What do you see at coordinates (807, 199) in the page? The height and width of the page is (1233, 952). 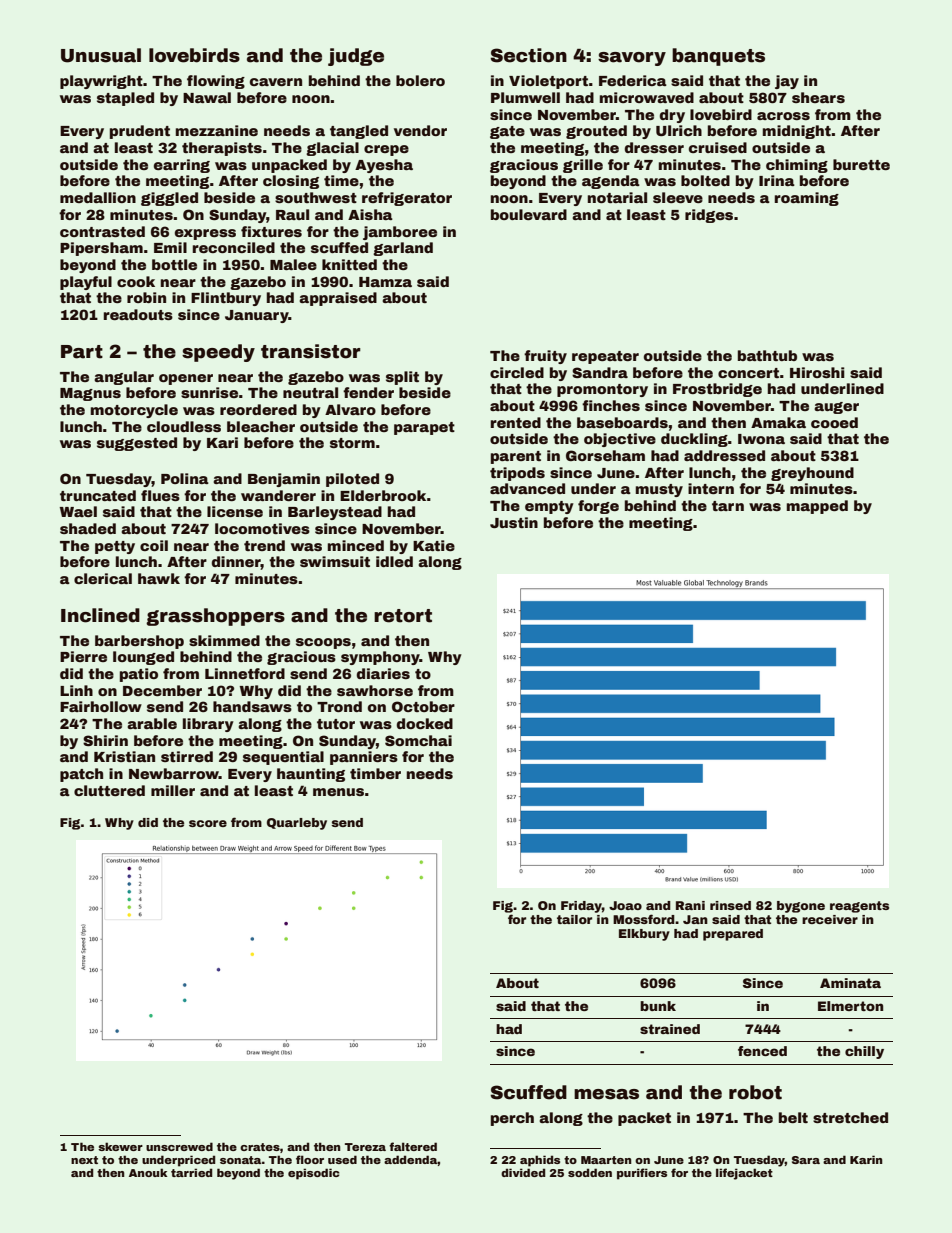 I see `roaming` at bounding box center [807, 199].
